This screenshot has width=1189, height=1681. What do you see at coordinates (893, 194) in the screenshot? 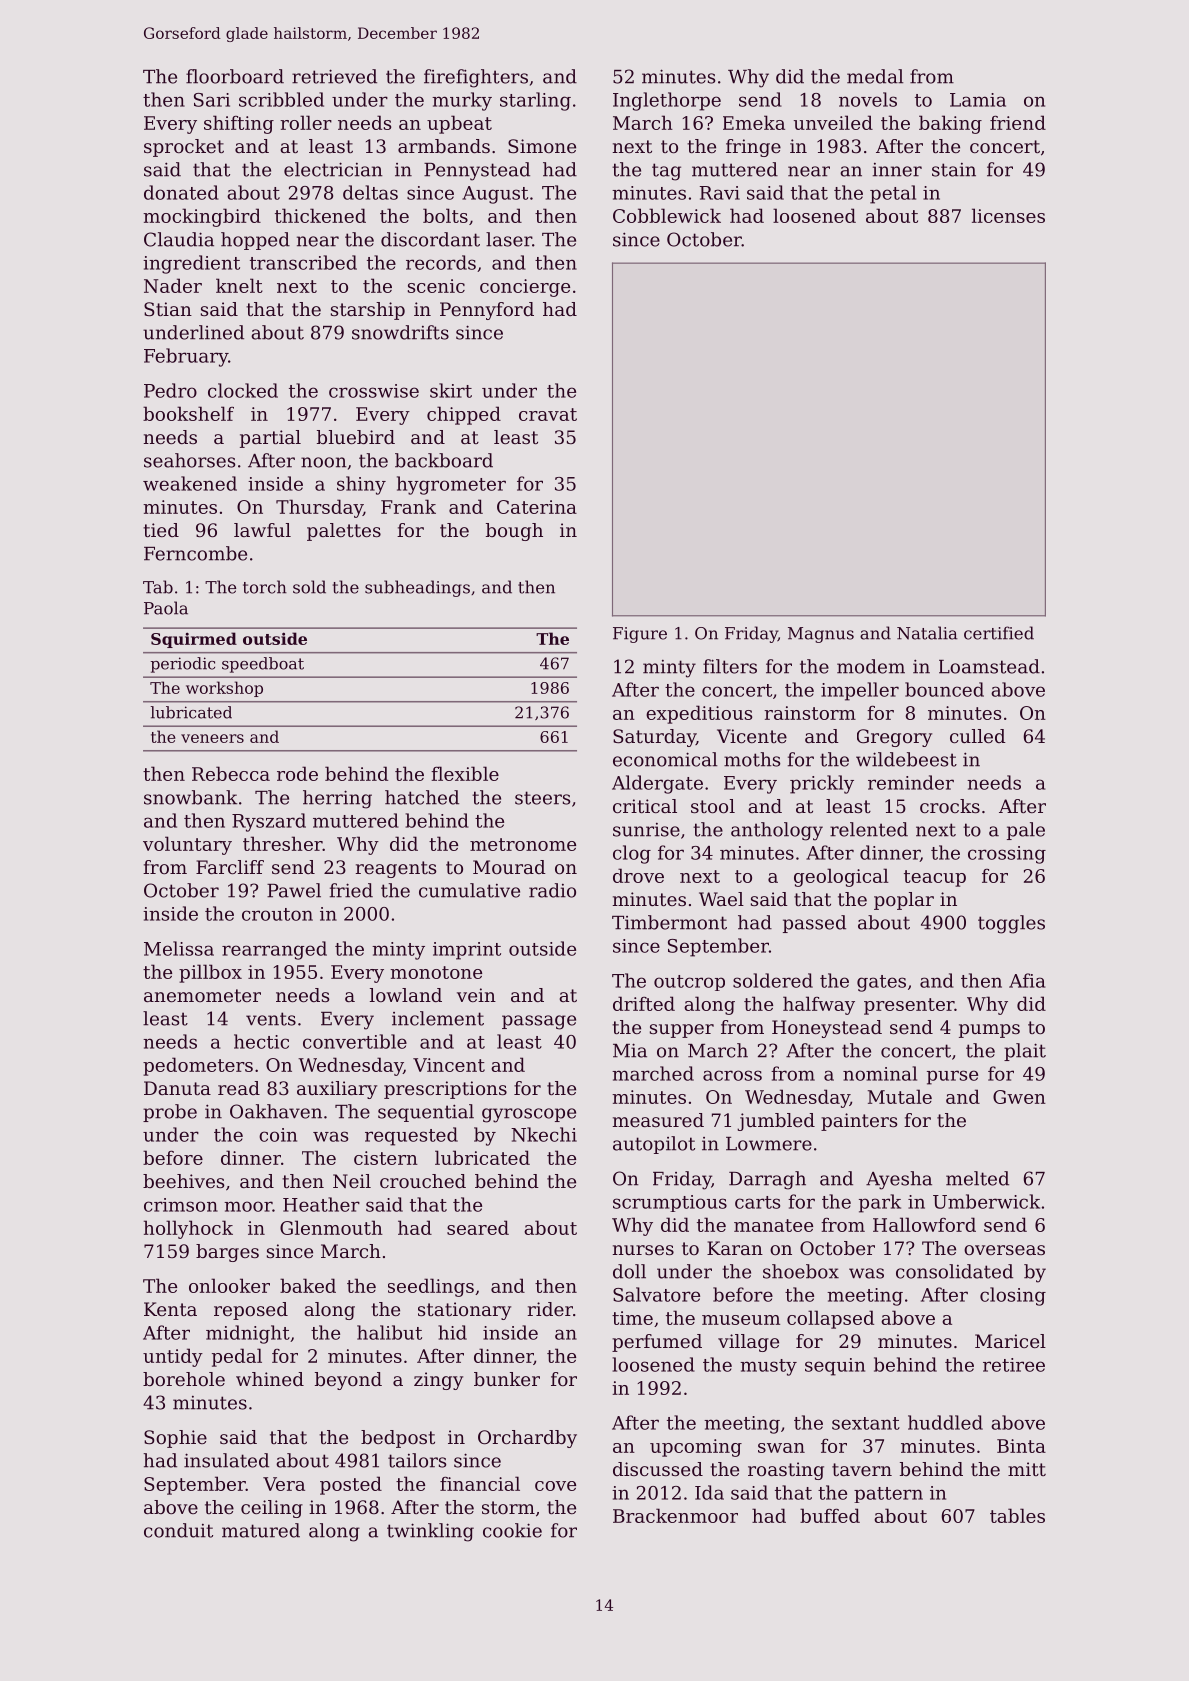
I see `petal` at bounding box center [893, 194].
